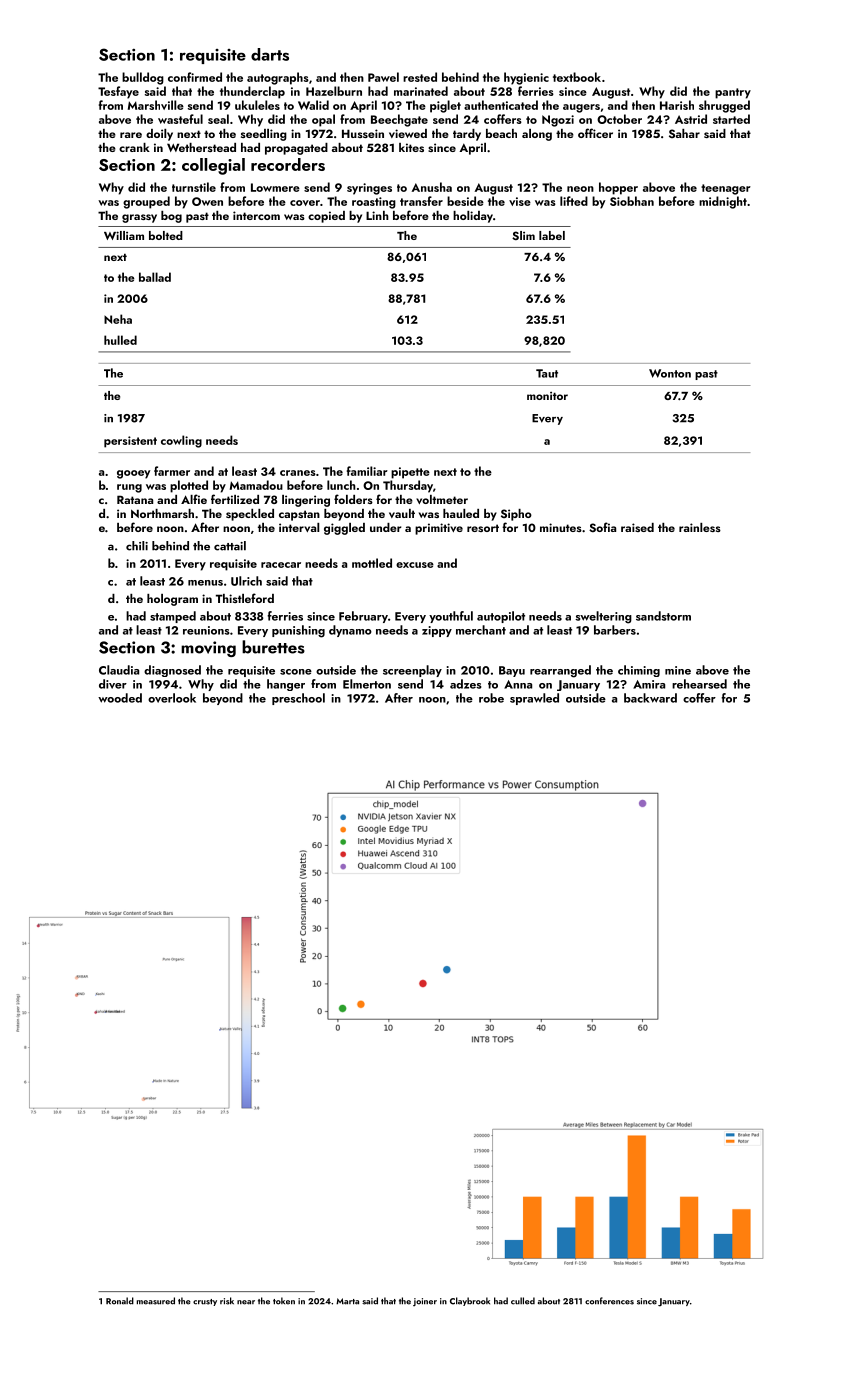 The width and height of the image is (849, 1400). I want to click on dynamo, so click(350, 631).
